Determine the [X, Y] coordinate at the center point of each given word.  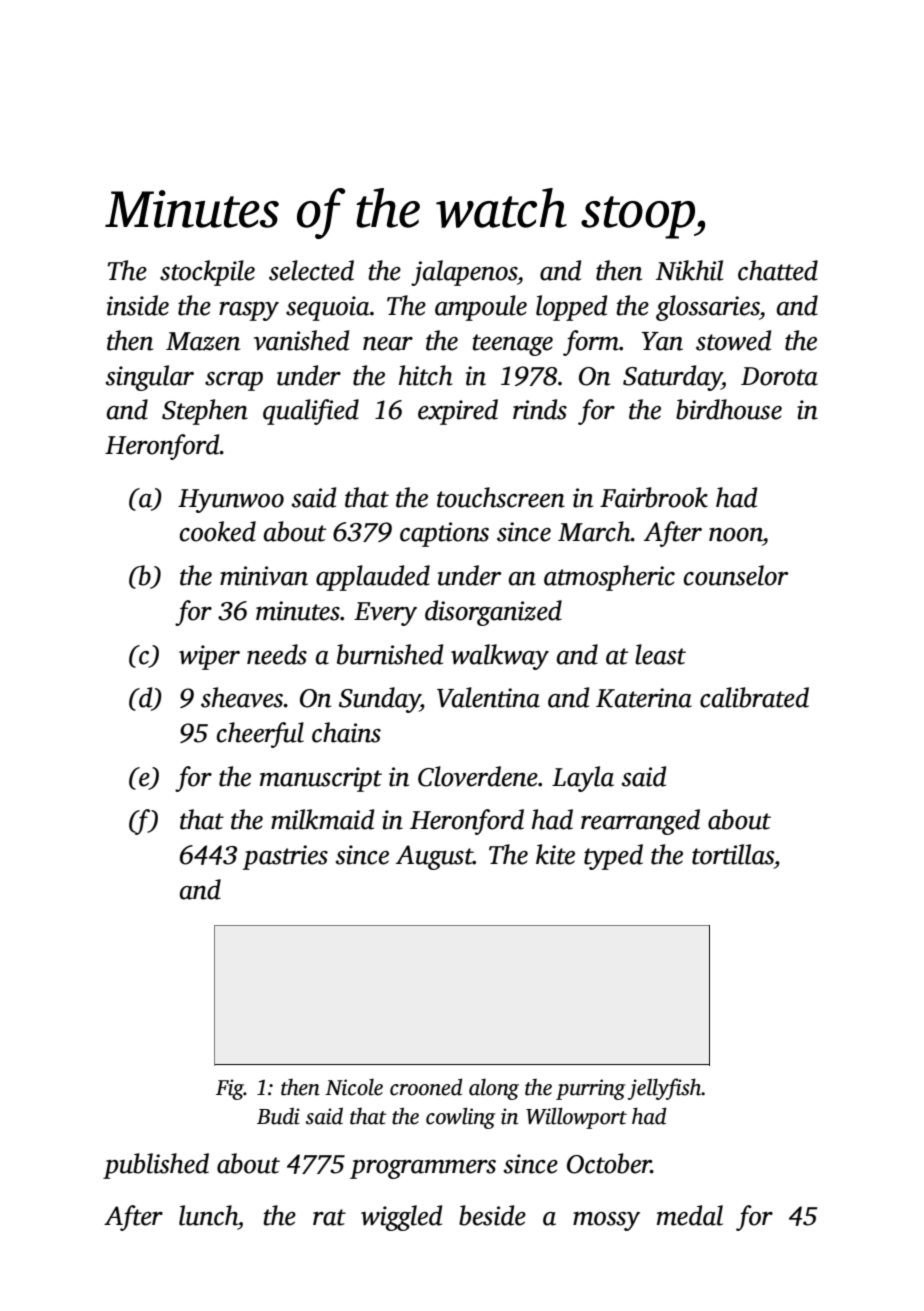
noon [736, 535]
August [434, 857]
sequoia [327, 308]
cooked [218, 531]
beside [492, 1215]
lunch [208, 1215]
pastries [285, 857]
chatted [778, 270]
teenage [513, 345]
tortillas [733, 854]
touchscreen [501, 497]
